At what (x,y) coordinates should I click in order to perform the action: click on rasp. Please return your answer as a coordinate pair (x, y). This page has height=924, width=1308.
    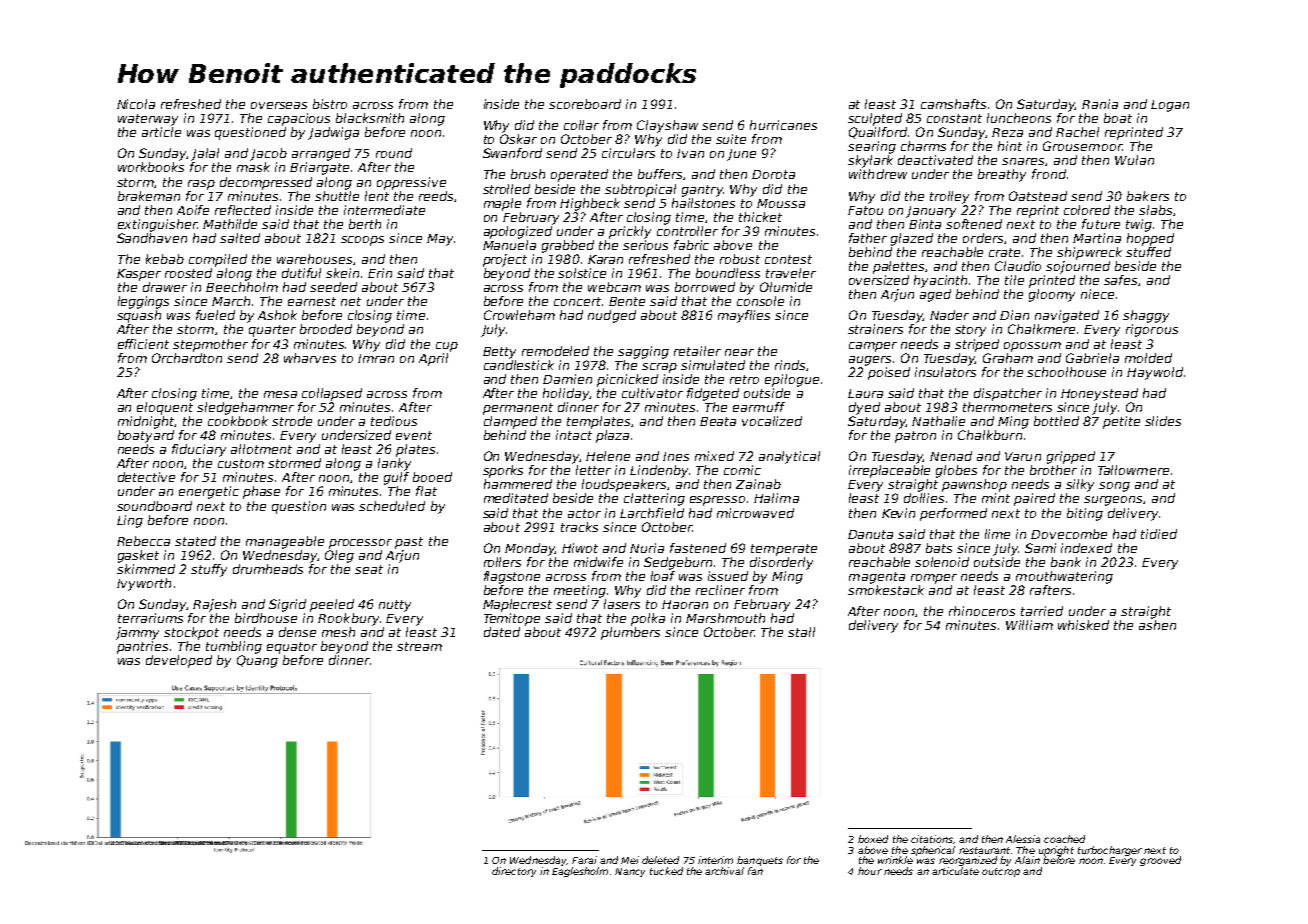
    Looking at the image, I should click on (201, 185).
